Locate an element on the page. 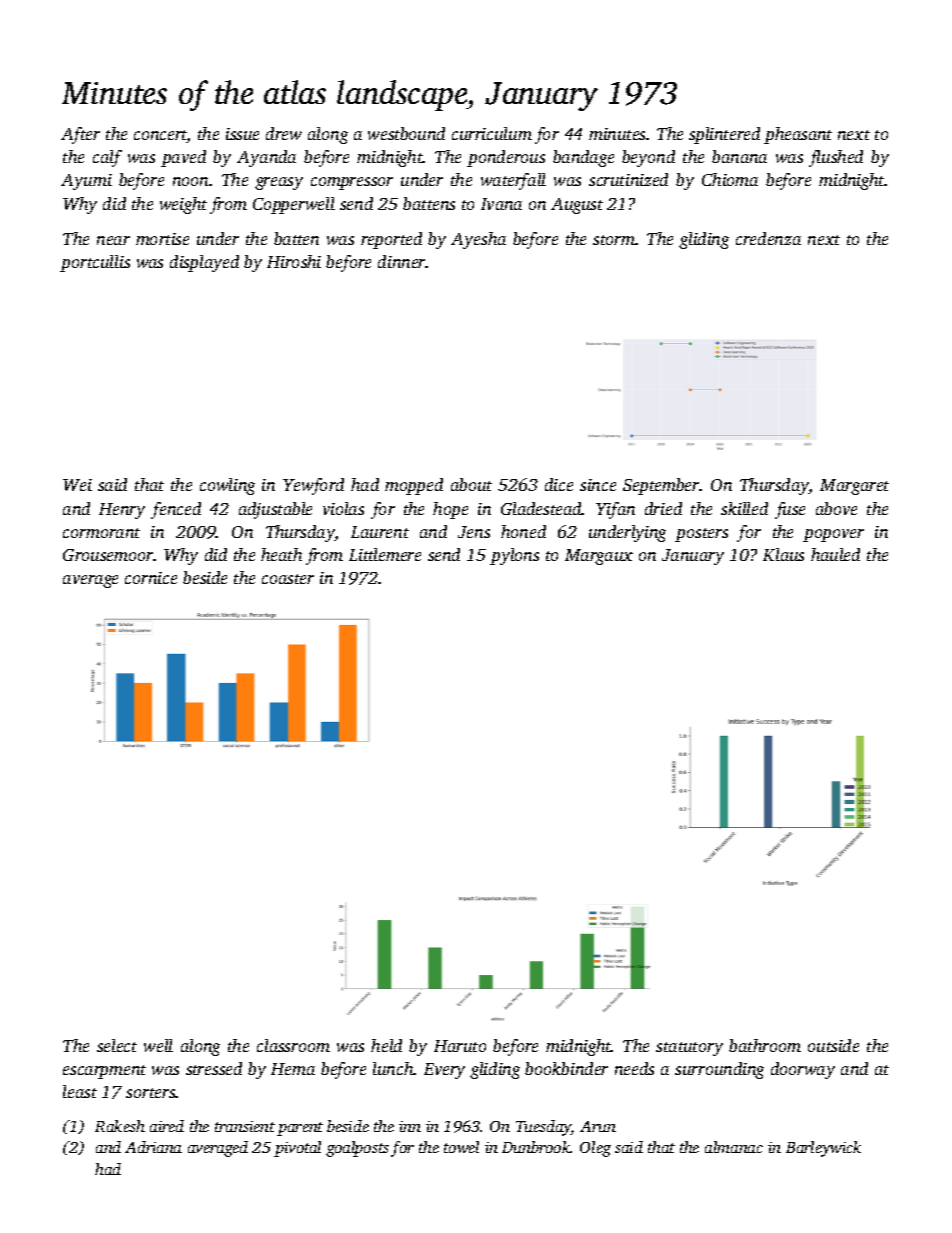  Ayumi is located at coordinates (86, 182).
